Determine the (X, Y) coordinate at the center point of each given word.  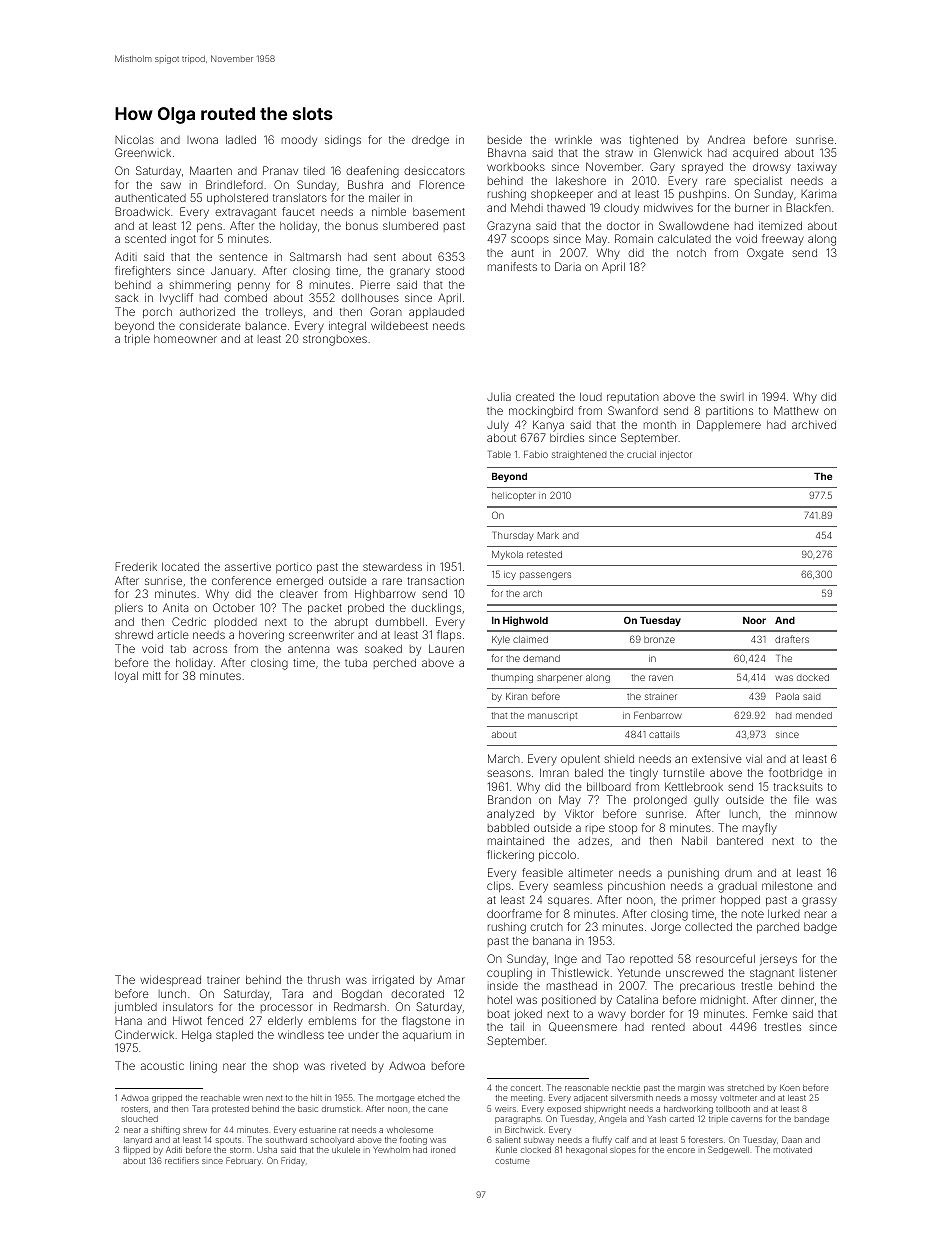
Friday (293, 1161)
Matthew (796, 410)
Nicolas (134, 139)
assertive (248, 566)
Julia (499, 396)
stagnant (772, 974)
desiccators (434, 170)
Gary (662, 168)
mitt (152, 675)
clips (499, 886)
